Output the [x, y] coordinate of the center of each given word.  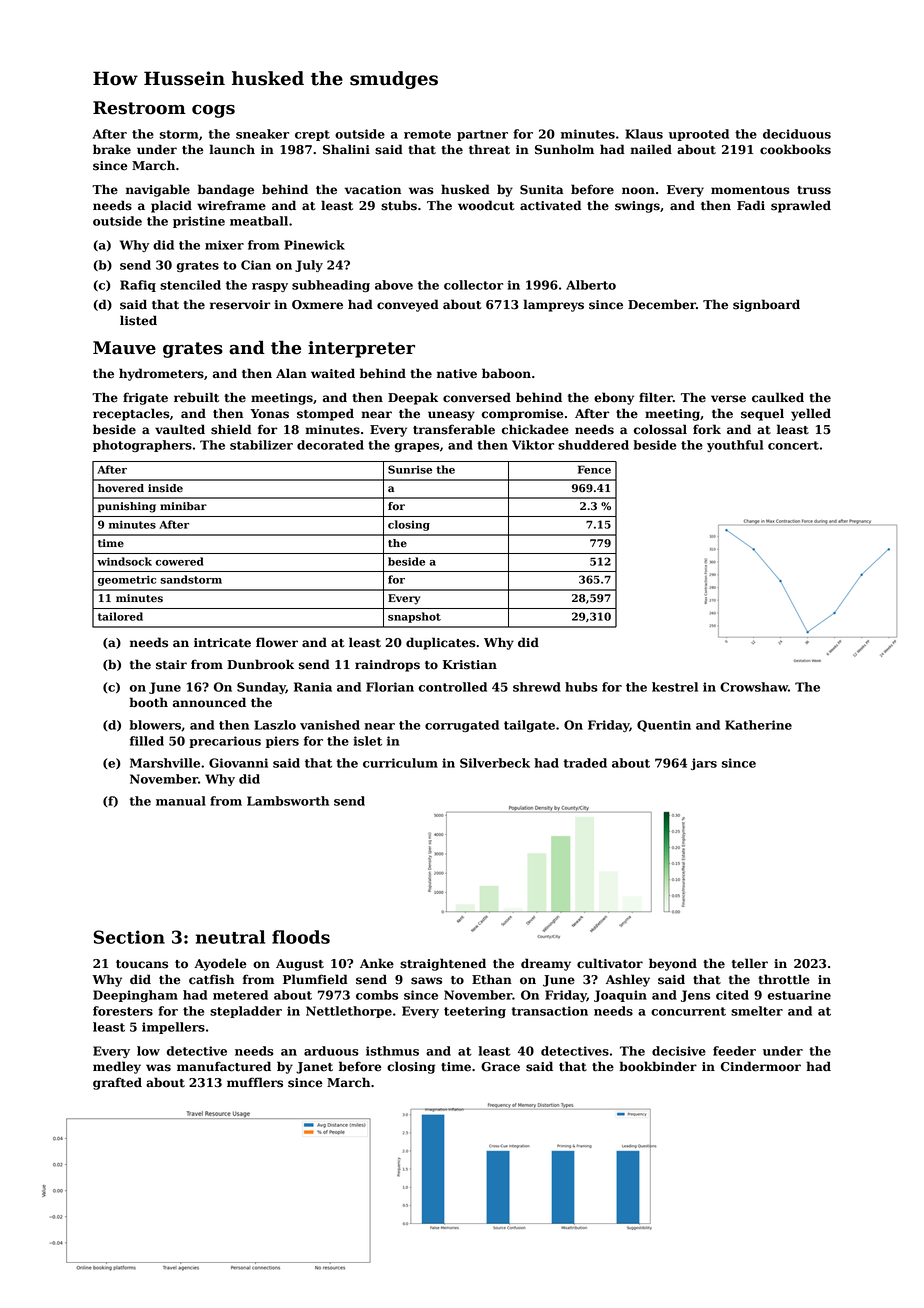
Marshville [165, 763]
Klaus [644, 134]
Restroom [139, 108]
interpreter [361, 349]
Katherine [758, 725]
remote [427, 134]
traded [585, 763]
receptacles [131, 414]
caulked [778, 397]
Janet [314, 1068]
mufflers [255, 1082]
